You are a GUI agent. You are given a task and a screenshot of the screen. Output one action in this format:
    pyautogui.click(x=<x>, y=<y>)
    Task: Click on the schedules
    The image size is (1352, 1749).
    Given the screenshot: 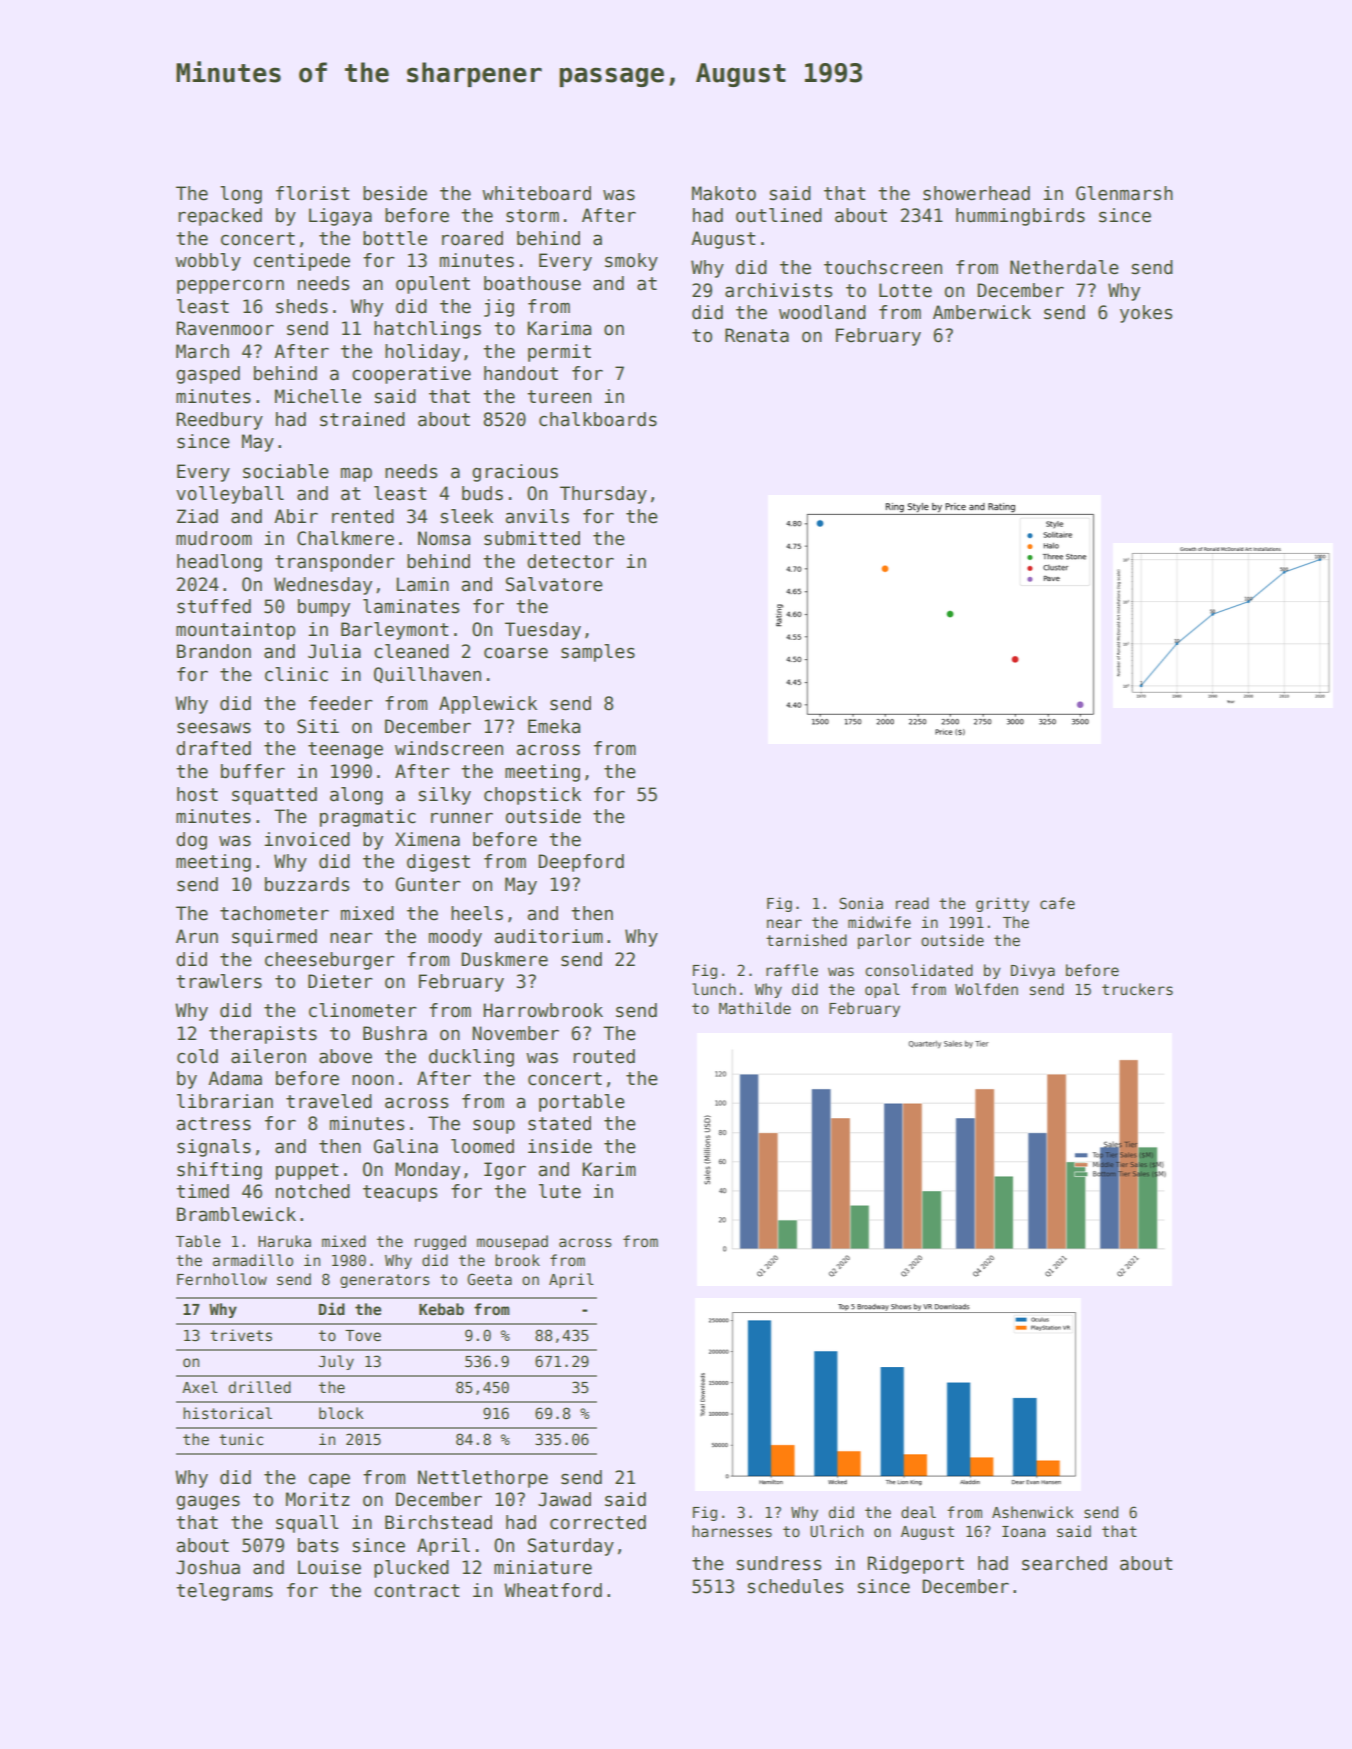 What is the action you would take?
    pyautogui.click(x=795, y=1586)
